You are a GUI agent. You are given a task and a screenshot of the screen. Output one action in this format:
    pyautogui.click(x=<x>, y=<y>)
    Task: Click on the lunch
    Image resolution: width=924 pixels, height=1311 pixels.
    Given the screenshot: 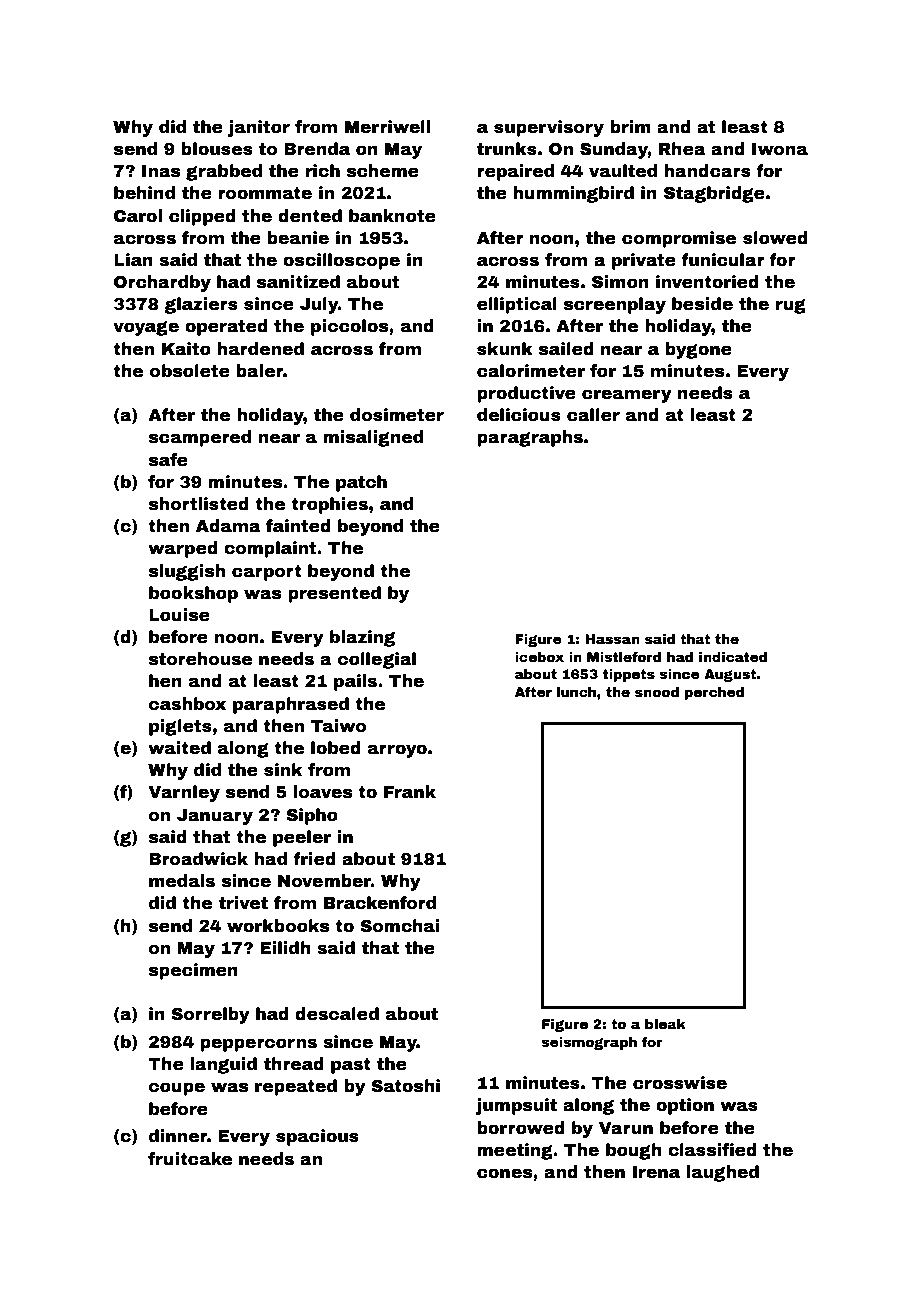 What is the action you would take?
    pyautogui.click(x=576, y=692)
